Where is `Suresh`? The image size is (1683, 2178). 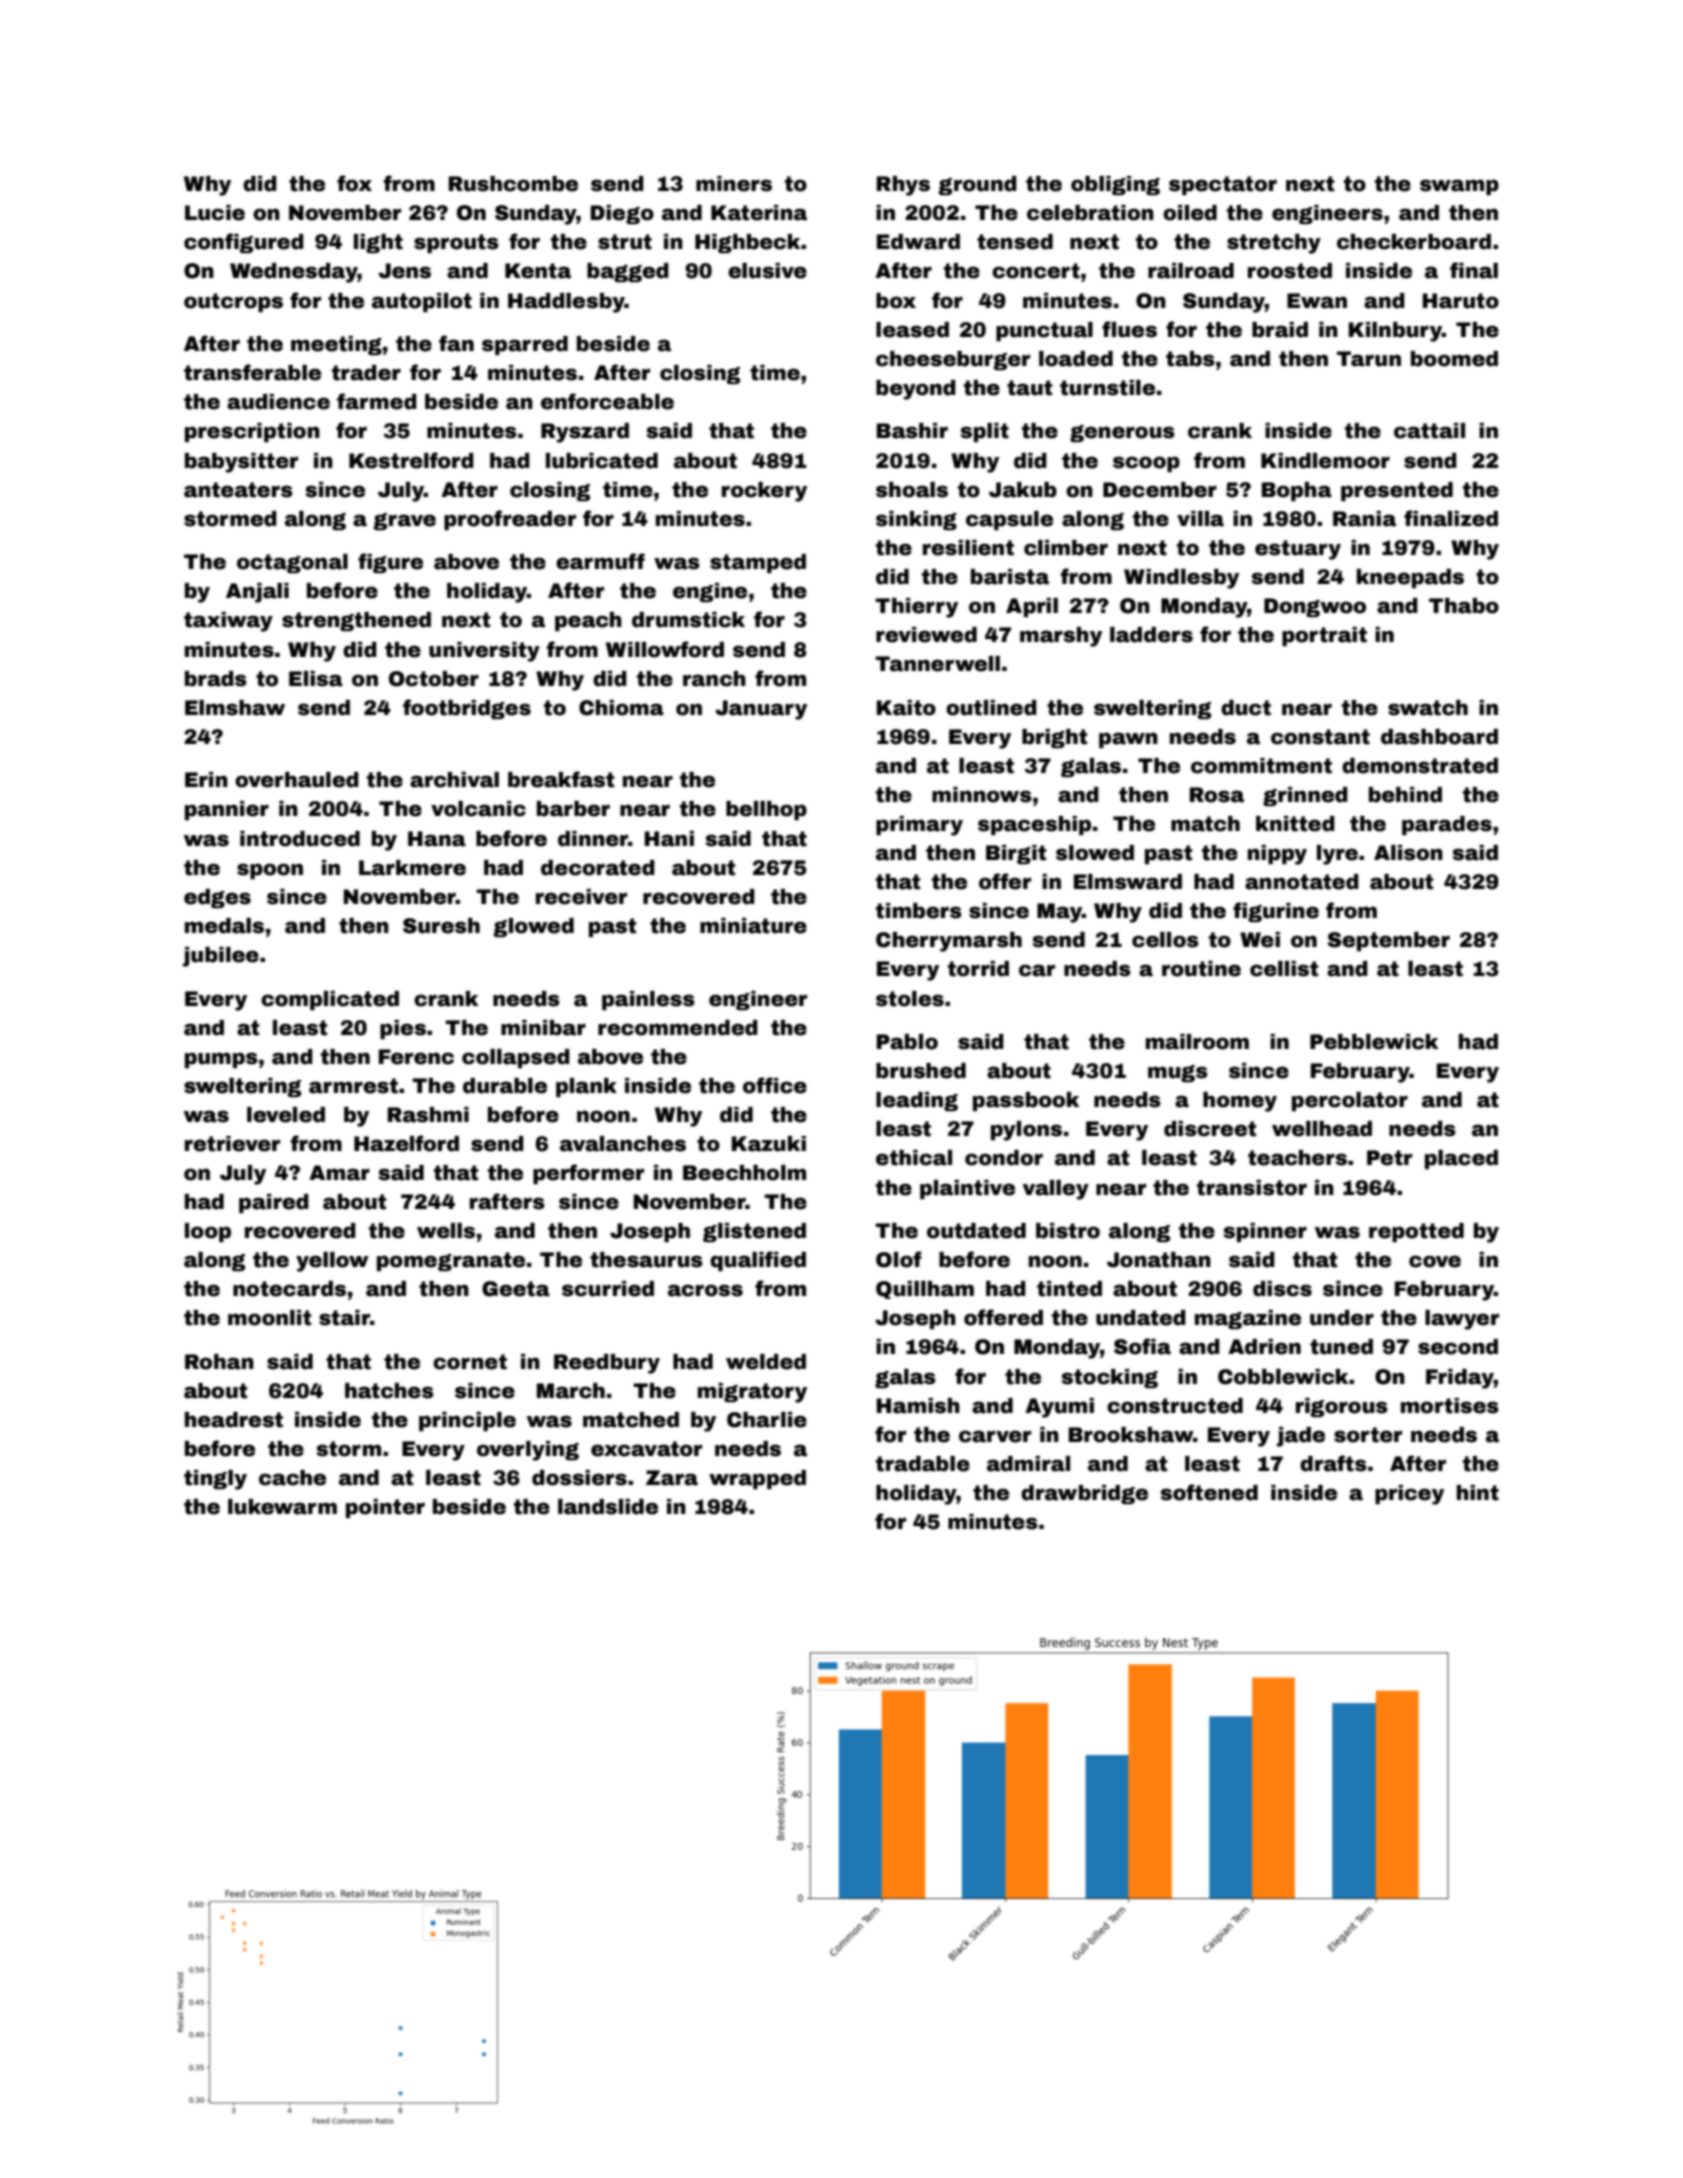
Suresh is located at coordinates (441, 926).
